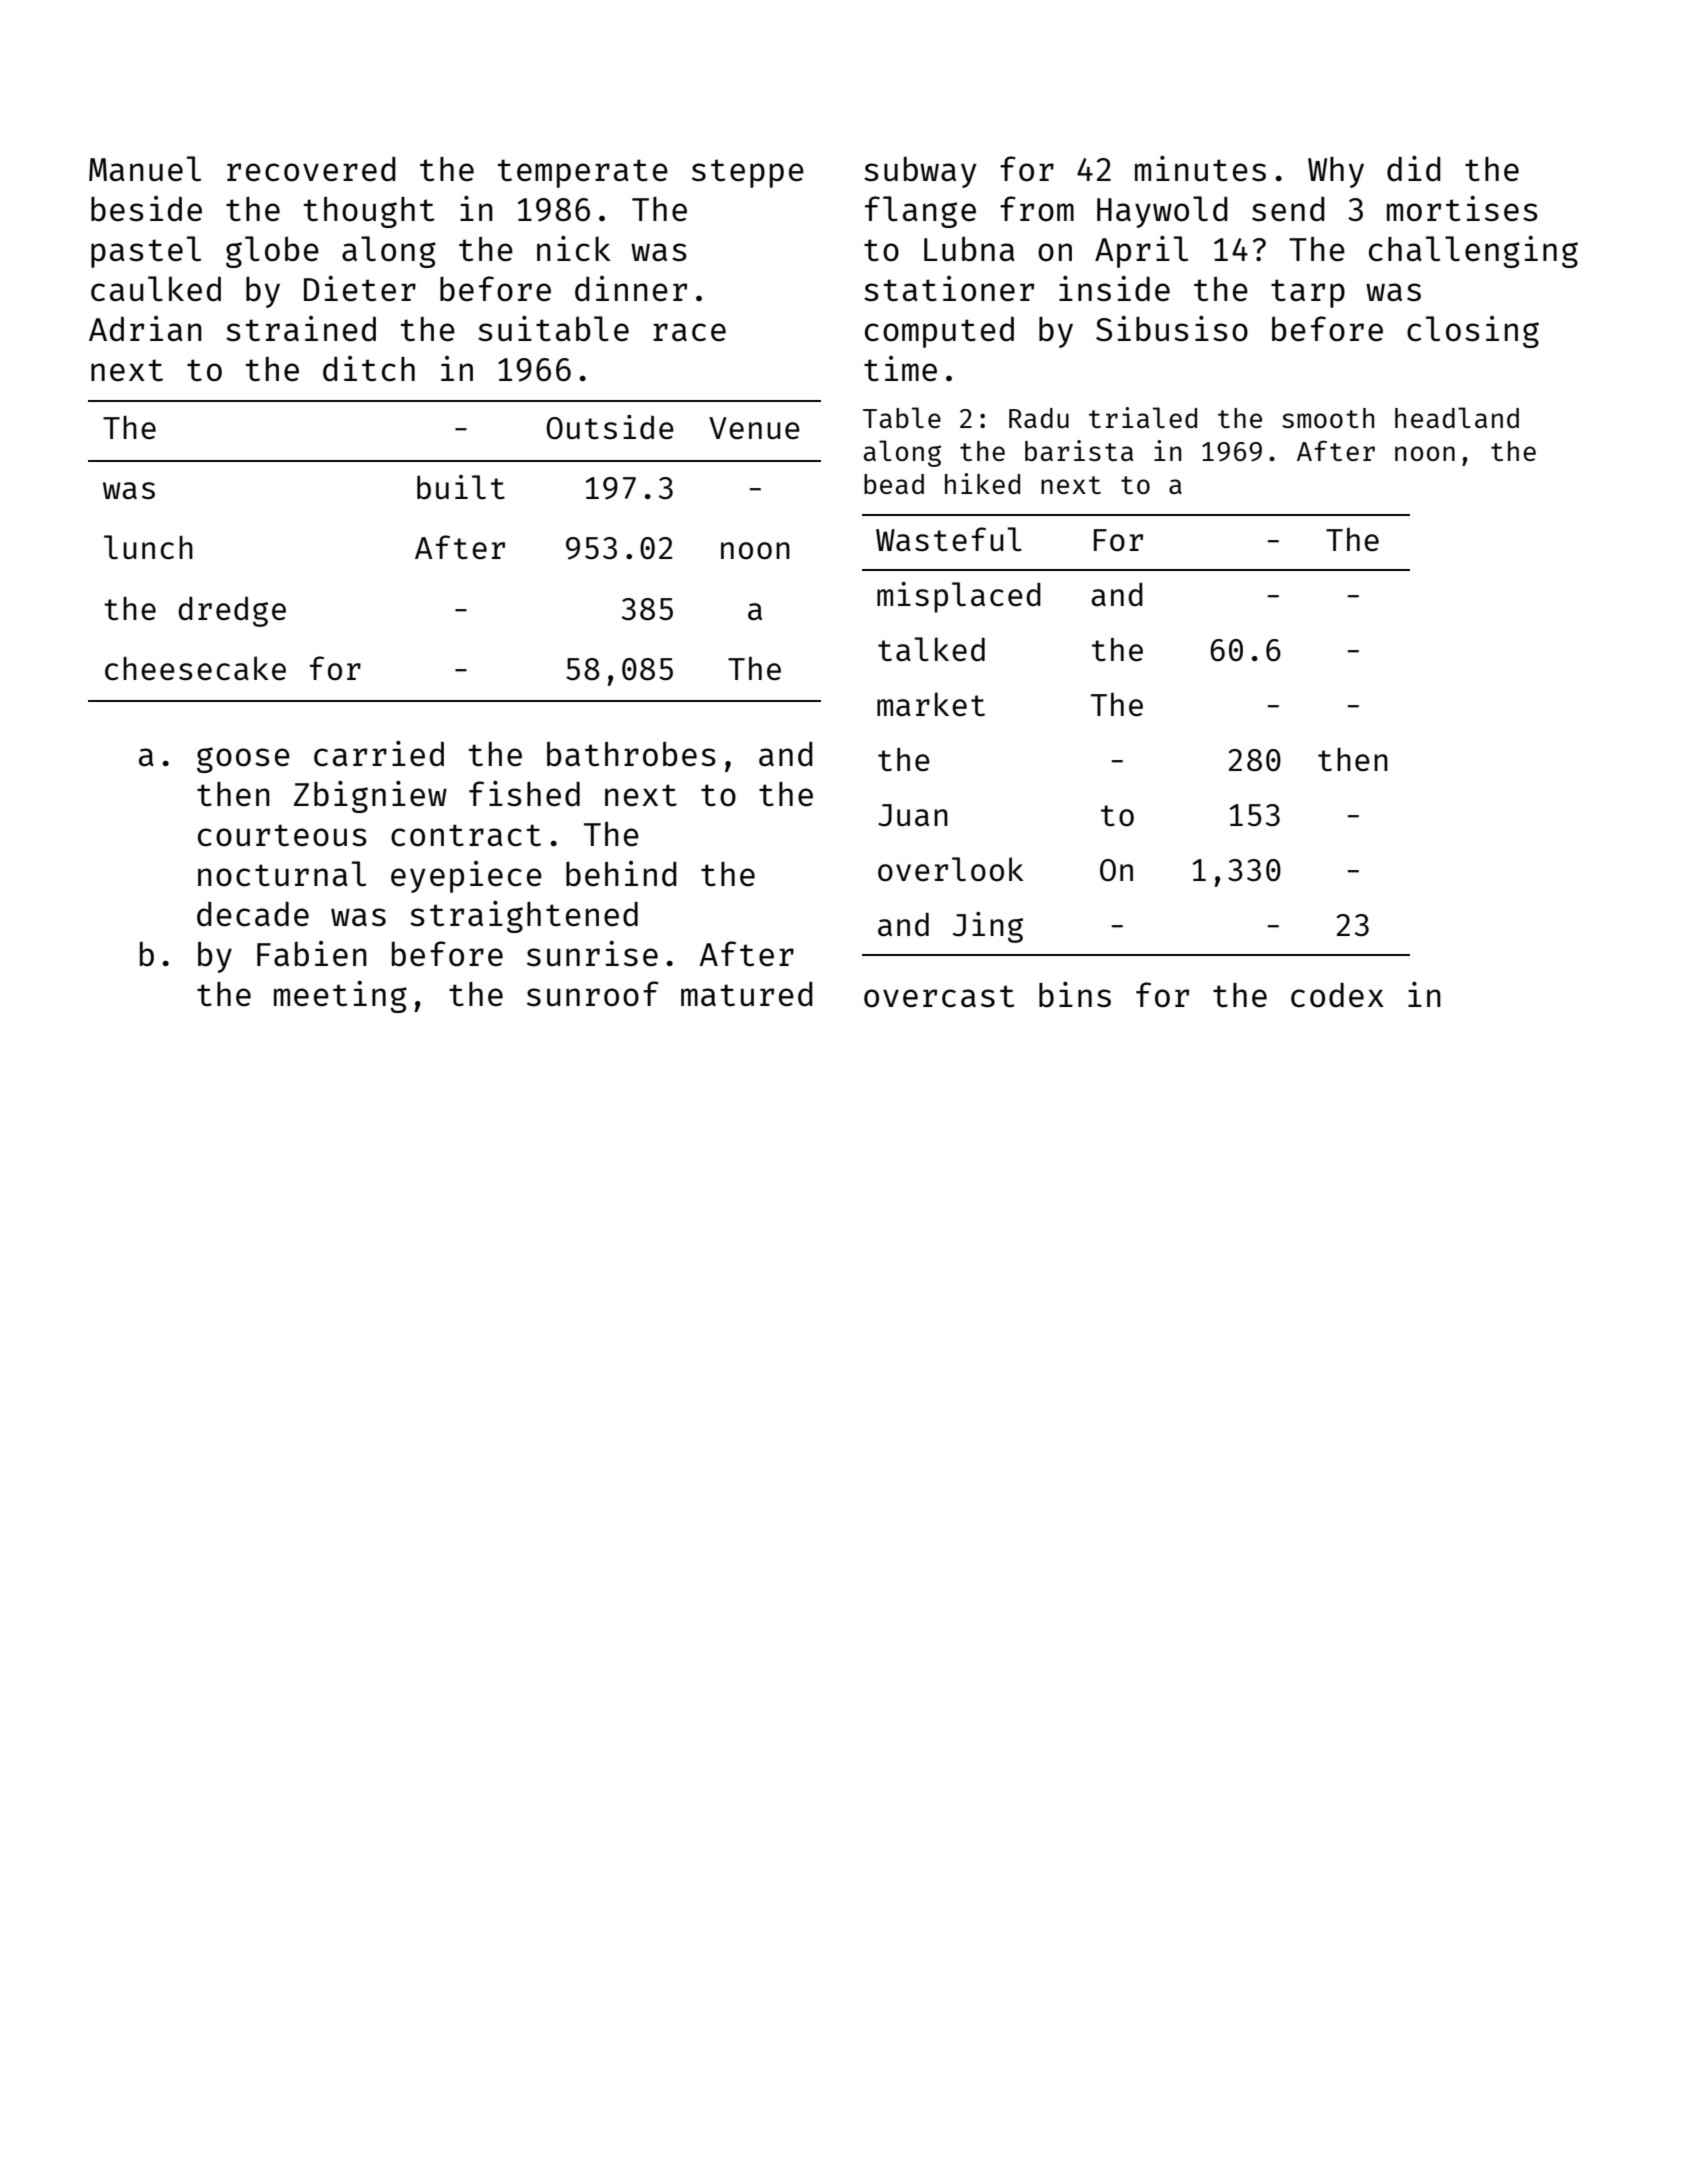  Describe the element at coordinates (311, 169) in the image. I see `recovered` at that location.
